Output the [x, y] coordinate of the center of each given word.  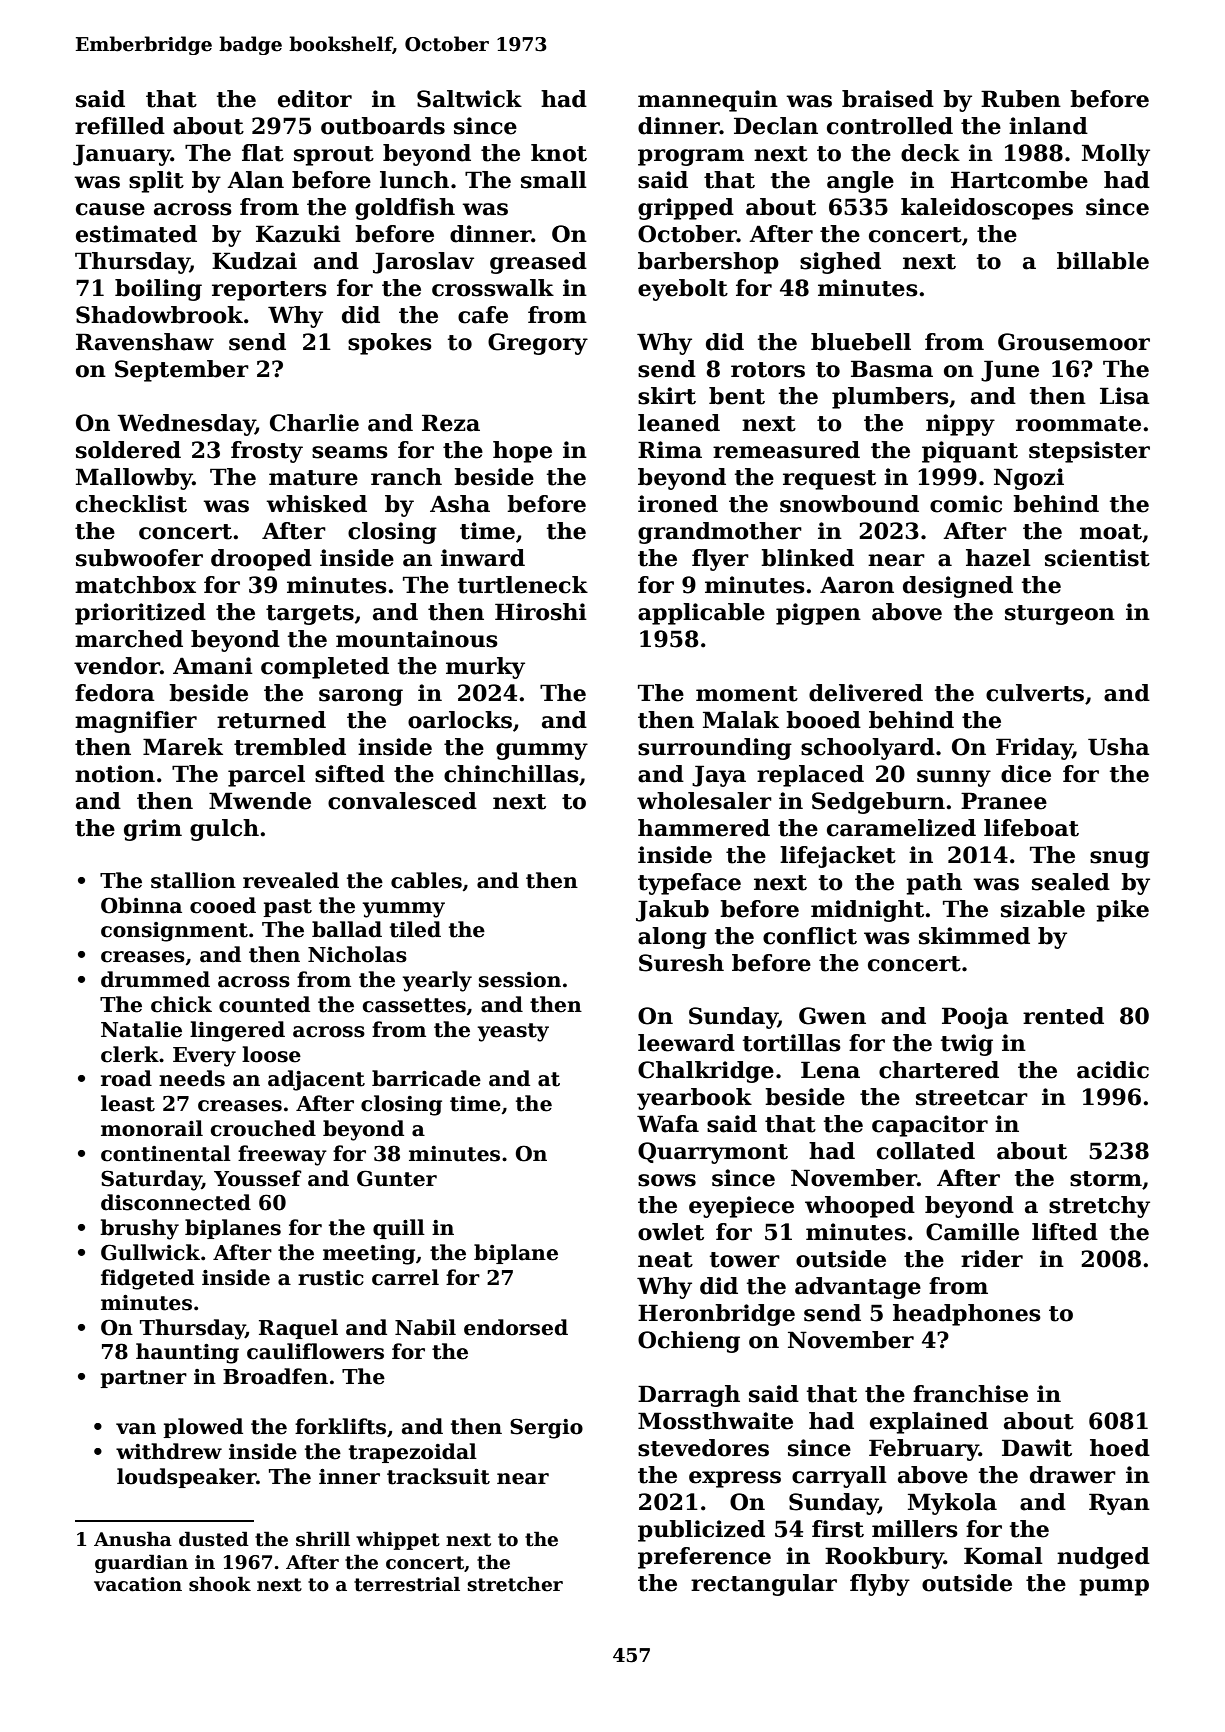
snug [1120, 859]
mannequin [708, 101]
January [122, 155]
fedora [115, 693]
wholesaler [704, 801]
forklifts [340, 1426]
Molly [1116, 155]
